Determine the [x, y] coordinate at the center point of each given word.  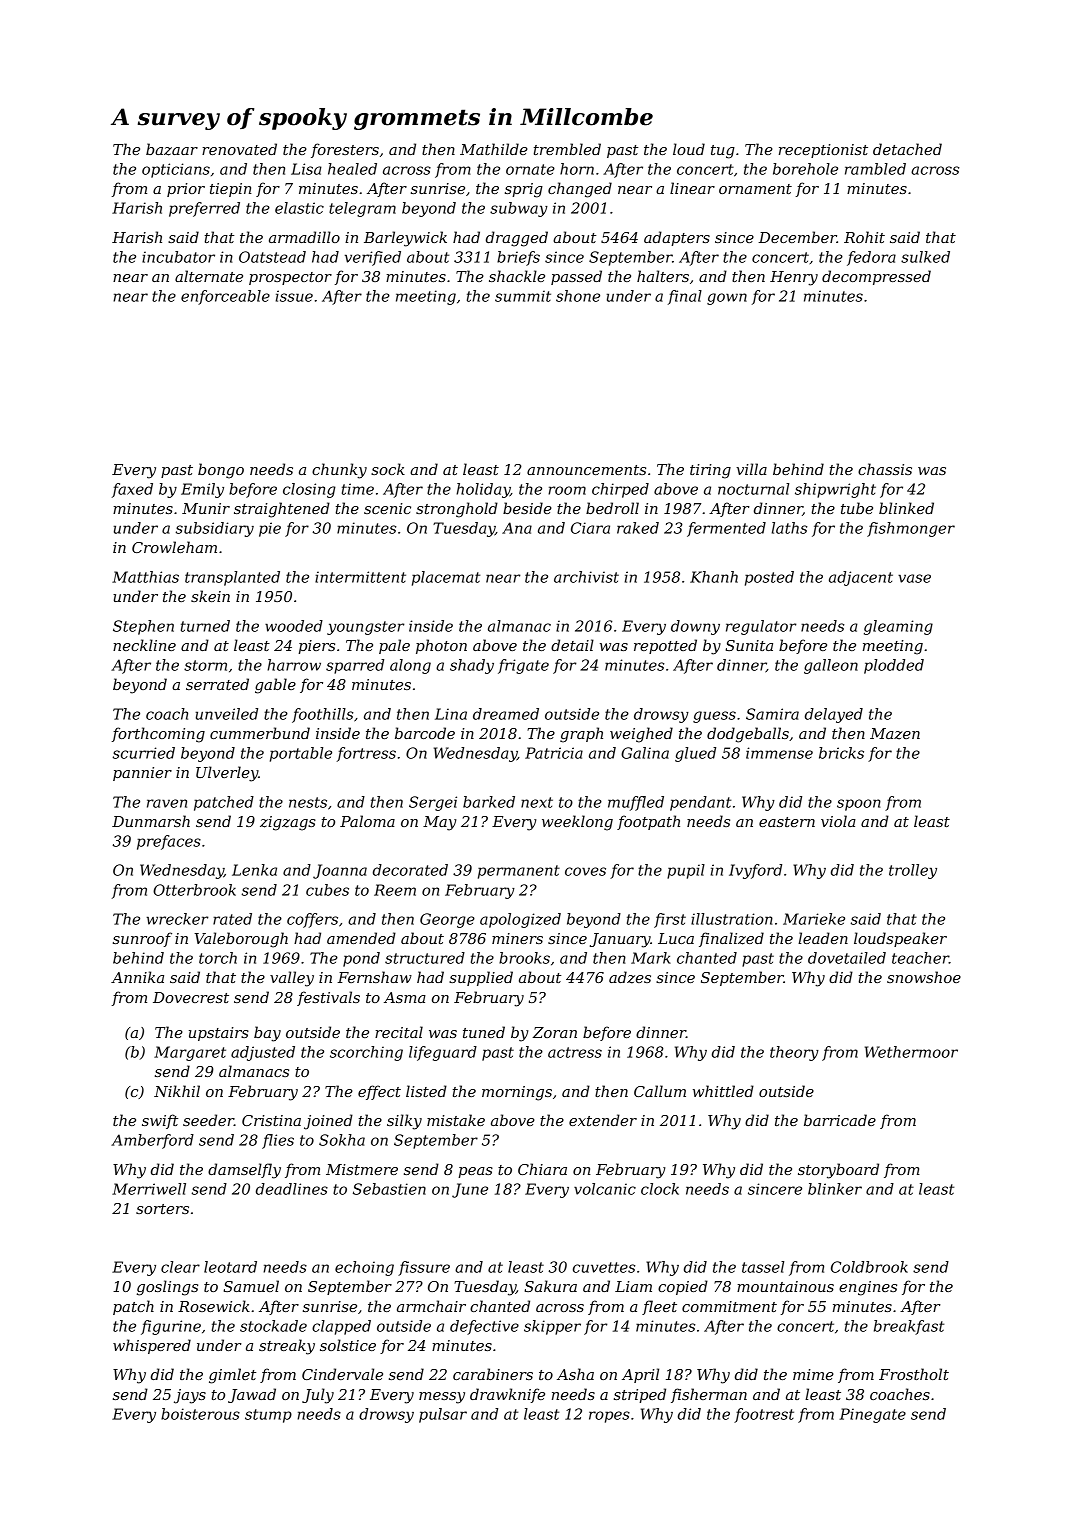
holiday [483, 490]
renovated [239, 149]
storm [205, 665]
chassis [885, 469]
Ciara [590, 528]
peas [475, 1172]
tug [723, 152]
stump [268, 1416]
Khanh [714, 577]
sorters [162, 1209]
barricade [840, 1120]
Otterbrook [194, 890]
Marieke [814, 919]
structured [425, 958]
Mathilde [494, 149]
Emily [202, 490]
